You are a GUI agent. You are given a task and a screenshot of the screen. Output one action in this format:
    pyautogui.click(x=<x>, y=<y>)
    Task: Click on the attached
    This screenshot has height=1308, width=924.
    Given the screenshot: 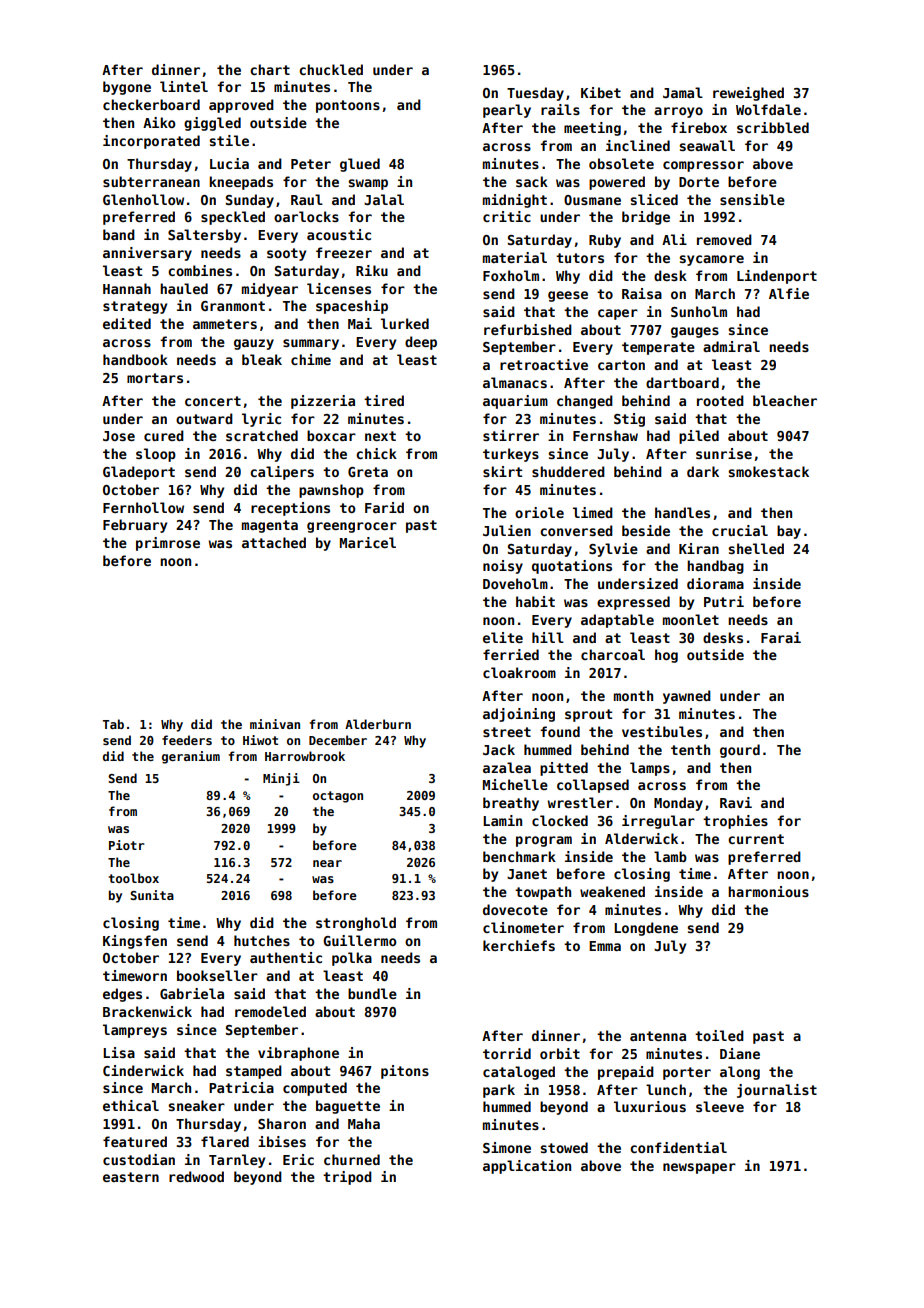 What is the action you would take?
    pyautogui.click(x=274, y=542)
